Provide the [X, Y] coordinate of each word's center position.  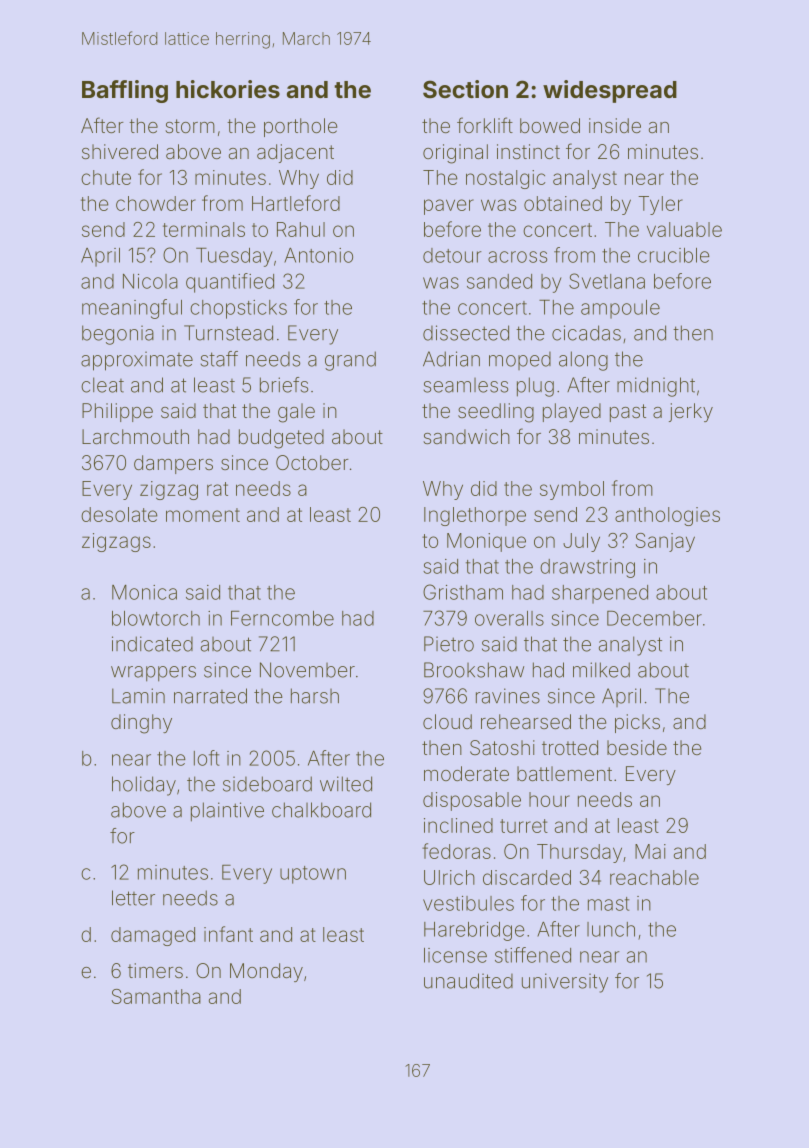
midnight [656, 387]
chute [106, 177]
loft [207, 758]
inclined [458, 825]
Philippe [117, 412]
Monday [266, 972]
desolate [119, 514]
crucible [674, 255]
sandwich [466, 436]
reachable [654, 877]
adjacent [295, 153]
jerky [691, 412]
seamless [466, 385]
